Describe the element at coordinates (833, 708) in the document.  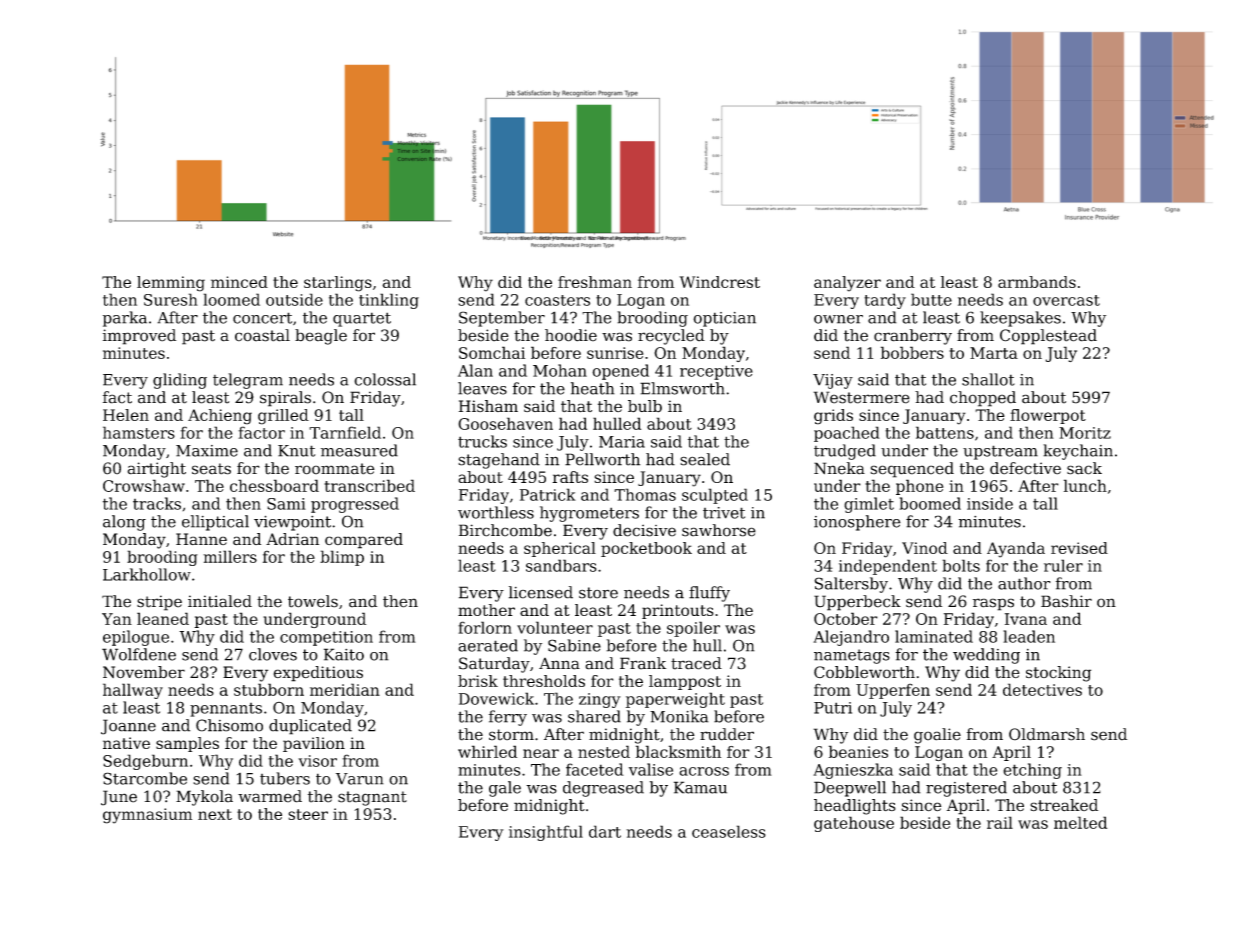
I see `Putri` at that location.
